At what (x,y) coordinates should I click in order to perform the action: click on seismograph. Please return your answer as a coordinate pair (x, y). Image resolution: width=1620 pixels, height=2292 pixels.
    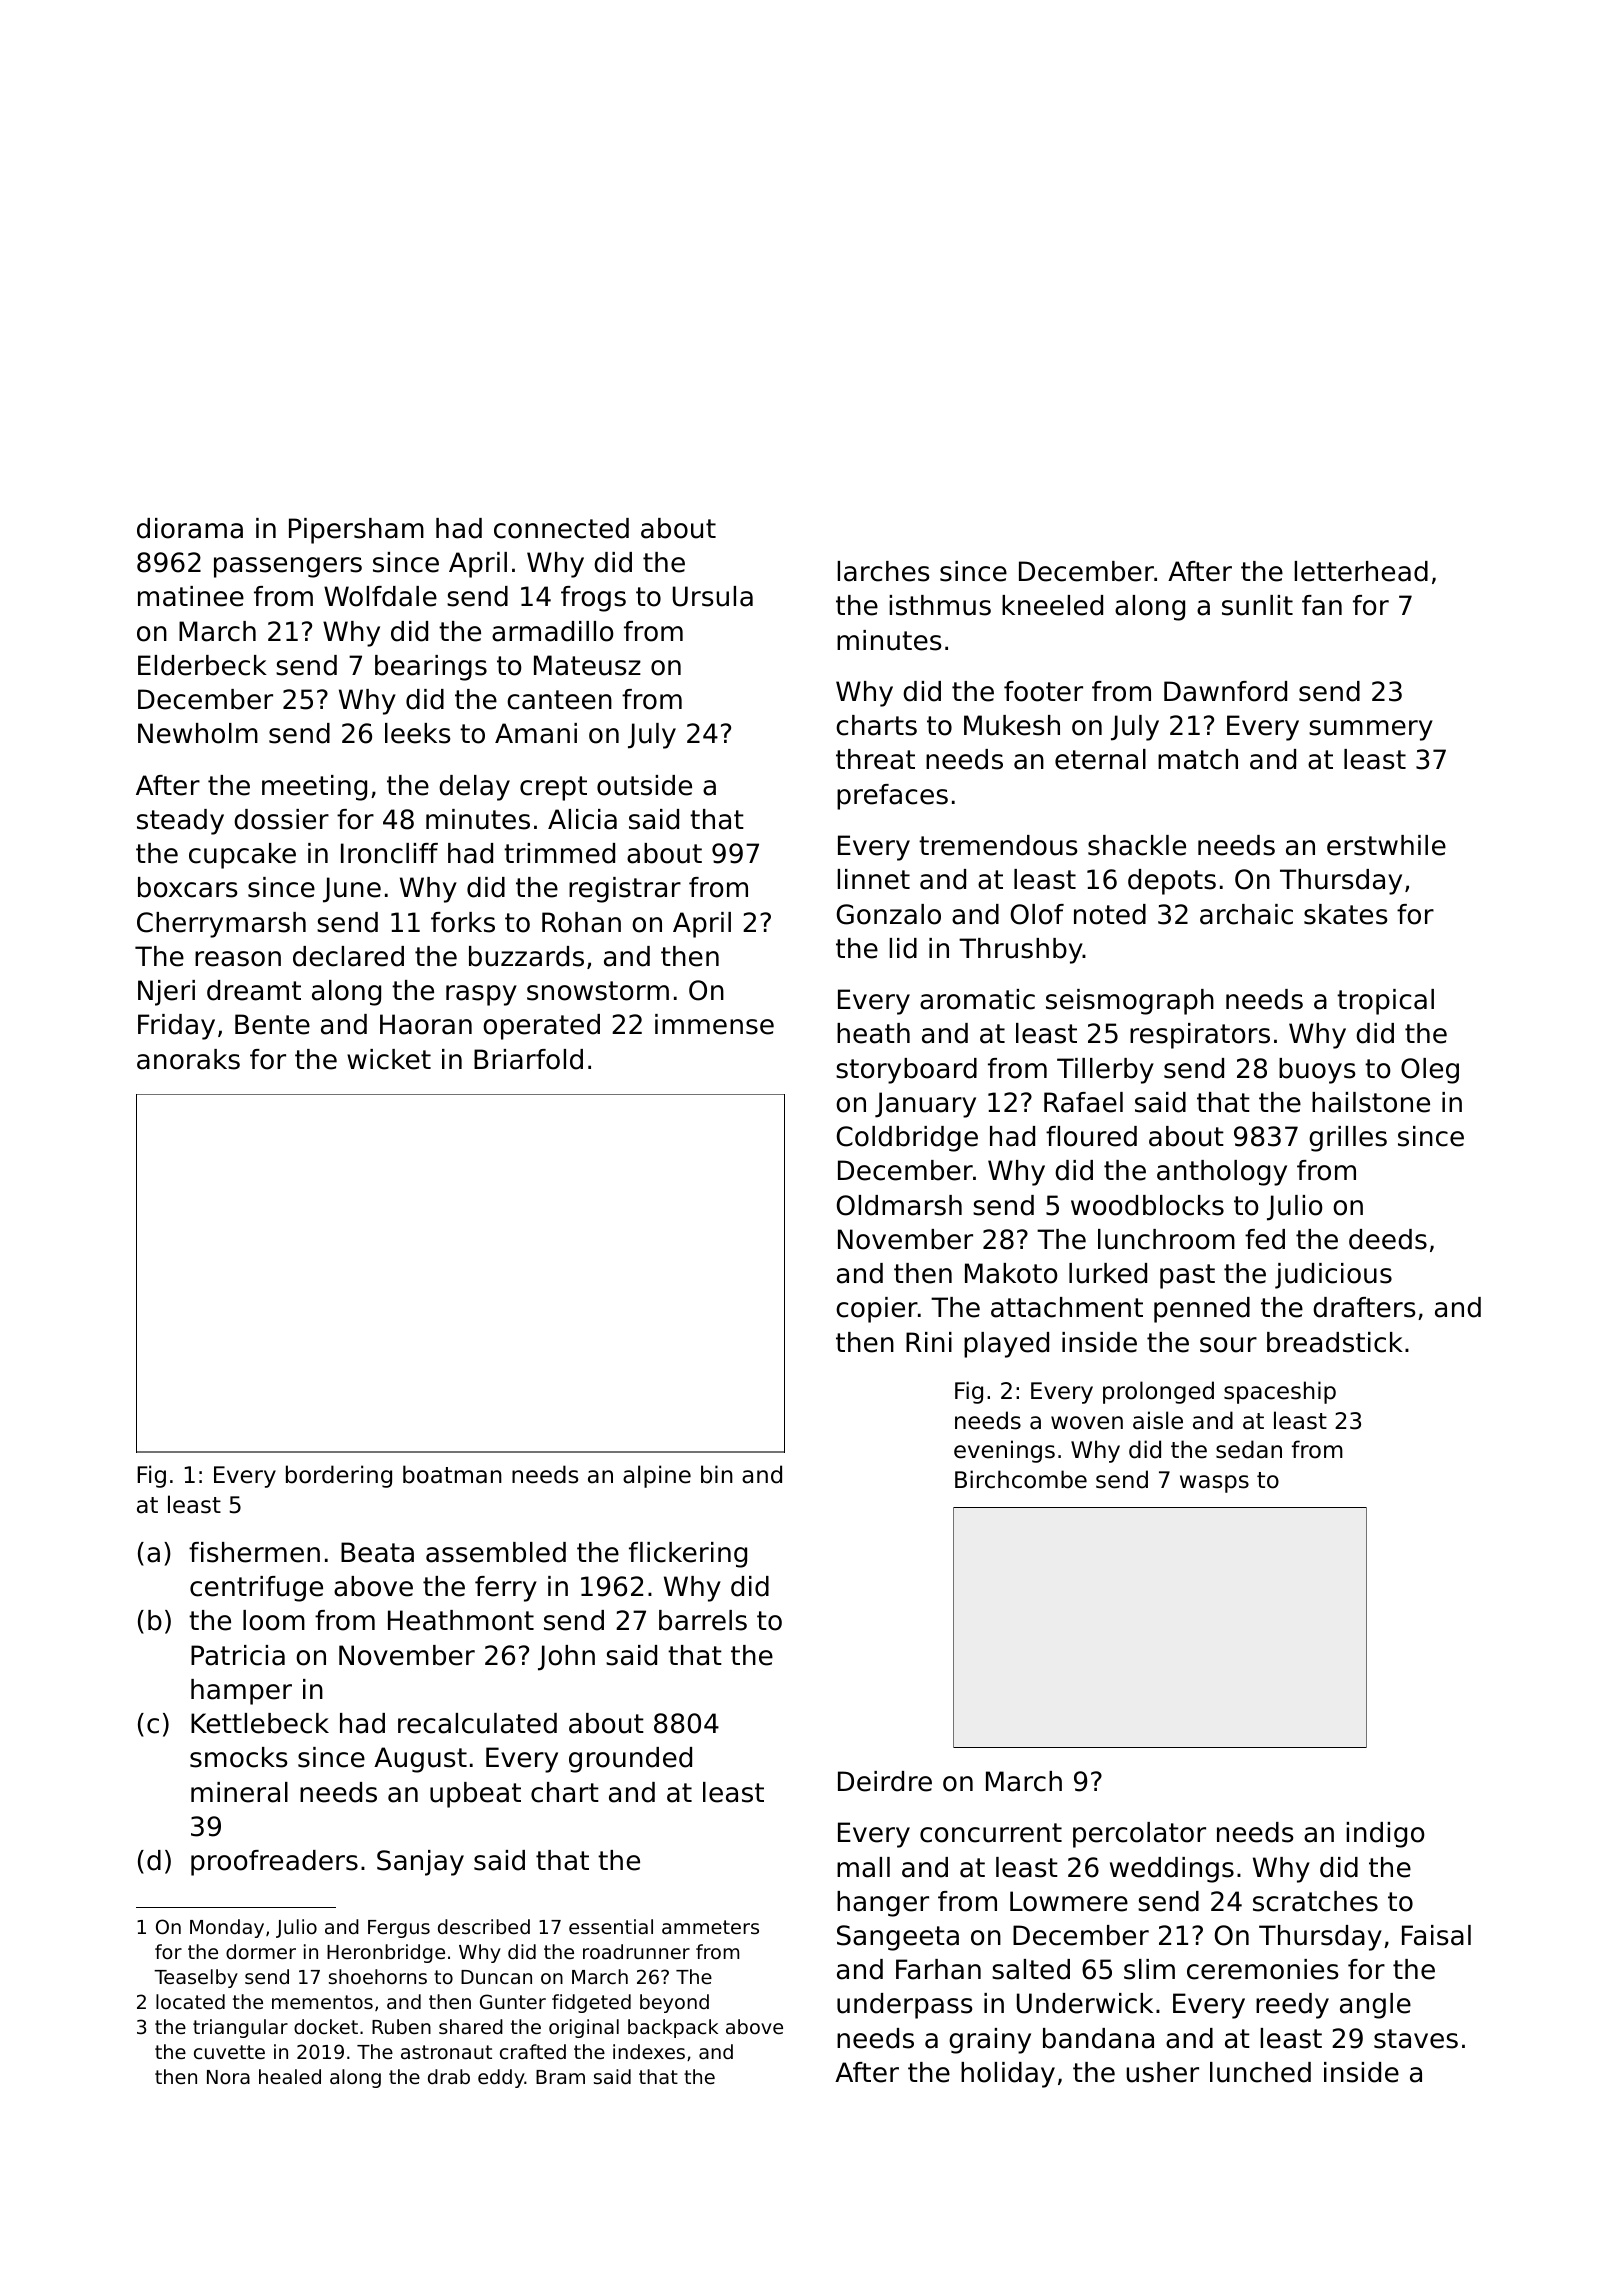
    Looking at the image, I should click on (1130, 1002).
